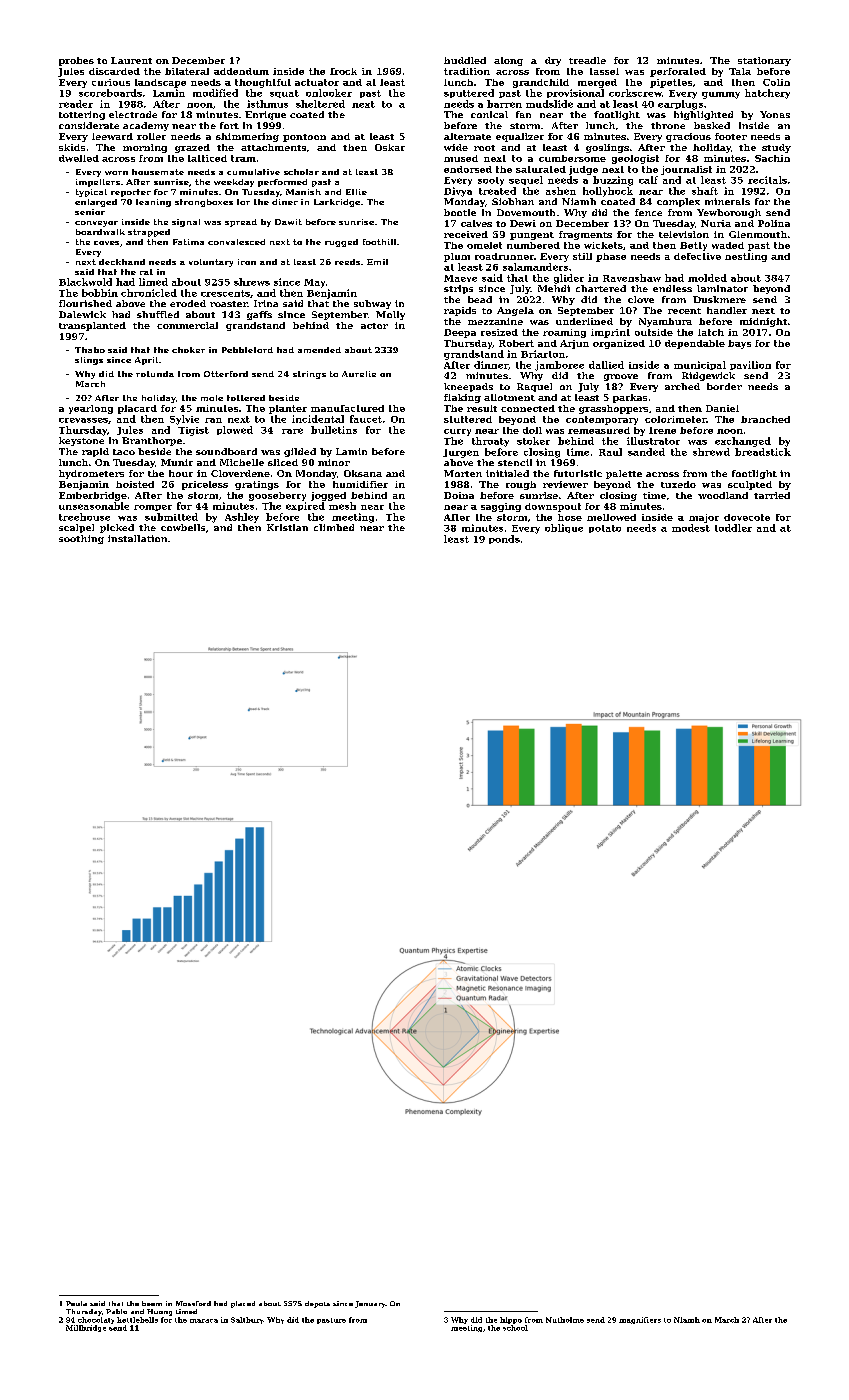 The width and height of the screenshot is (849, 1400). Describe the element at coordinates (763, 452) in the screenshot. I see `breadstick` at that location.
